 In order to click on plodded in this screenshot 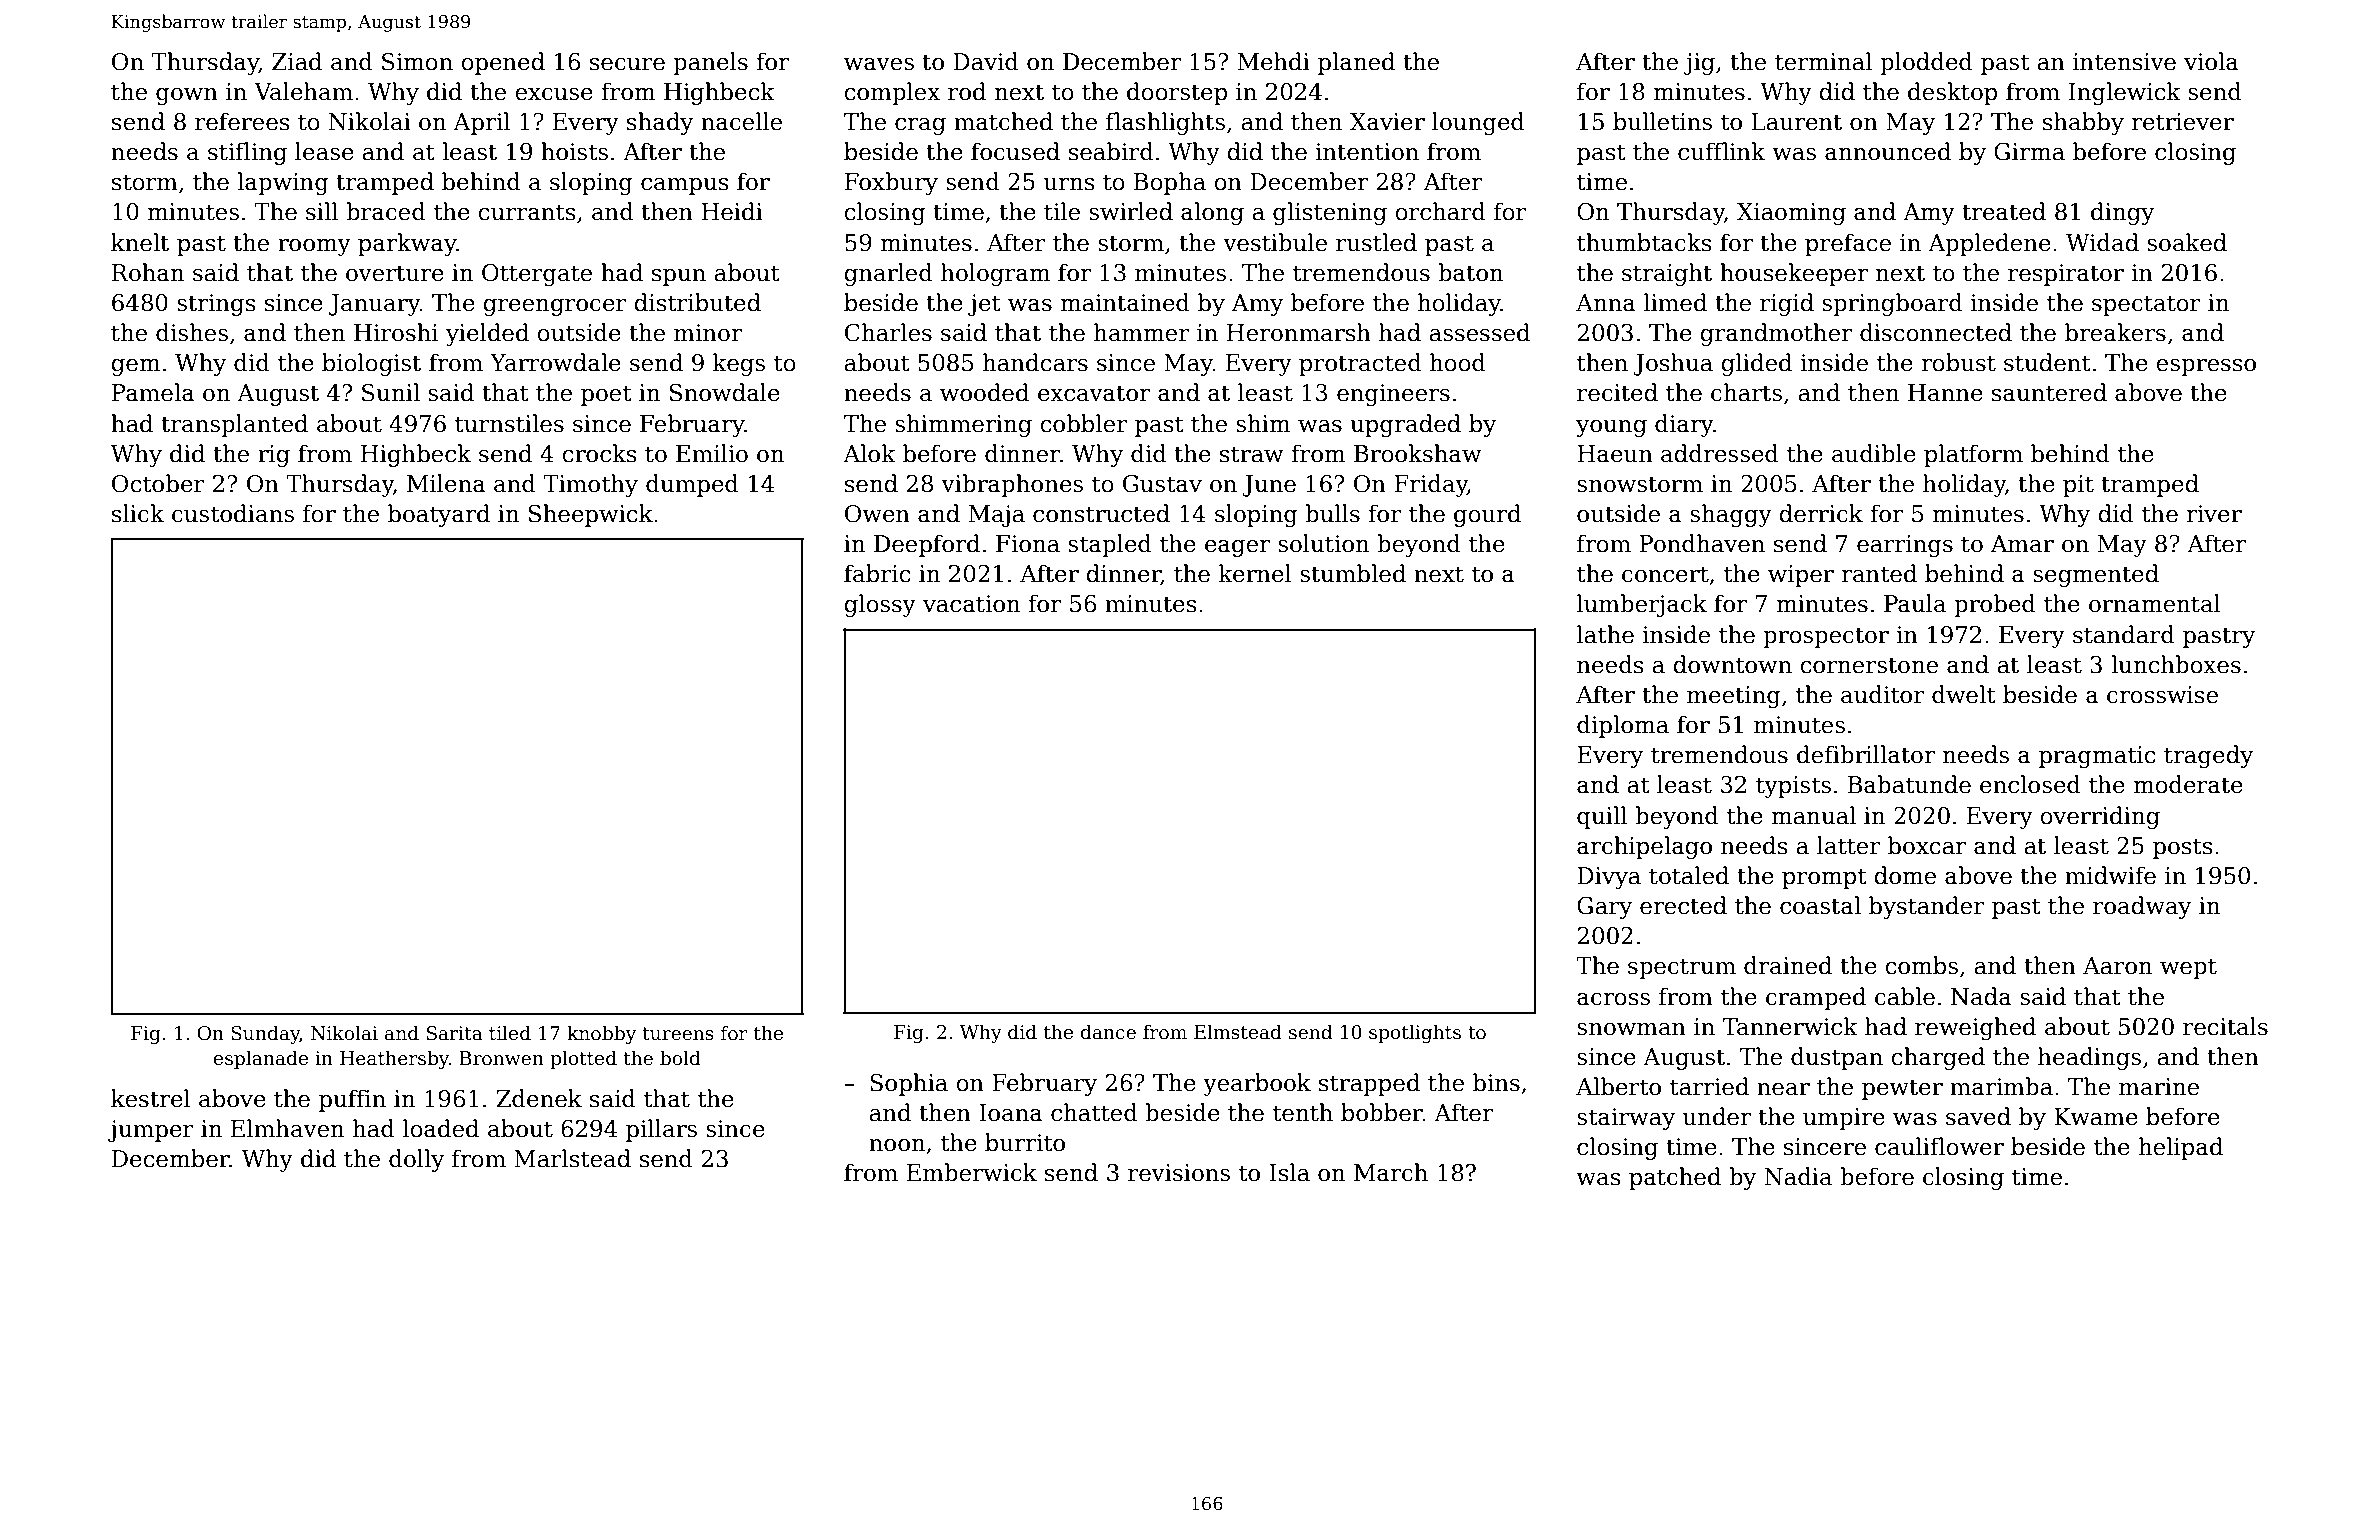, I will do `click(1926, 63)`.
